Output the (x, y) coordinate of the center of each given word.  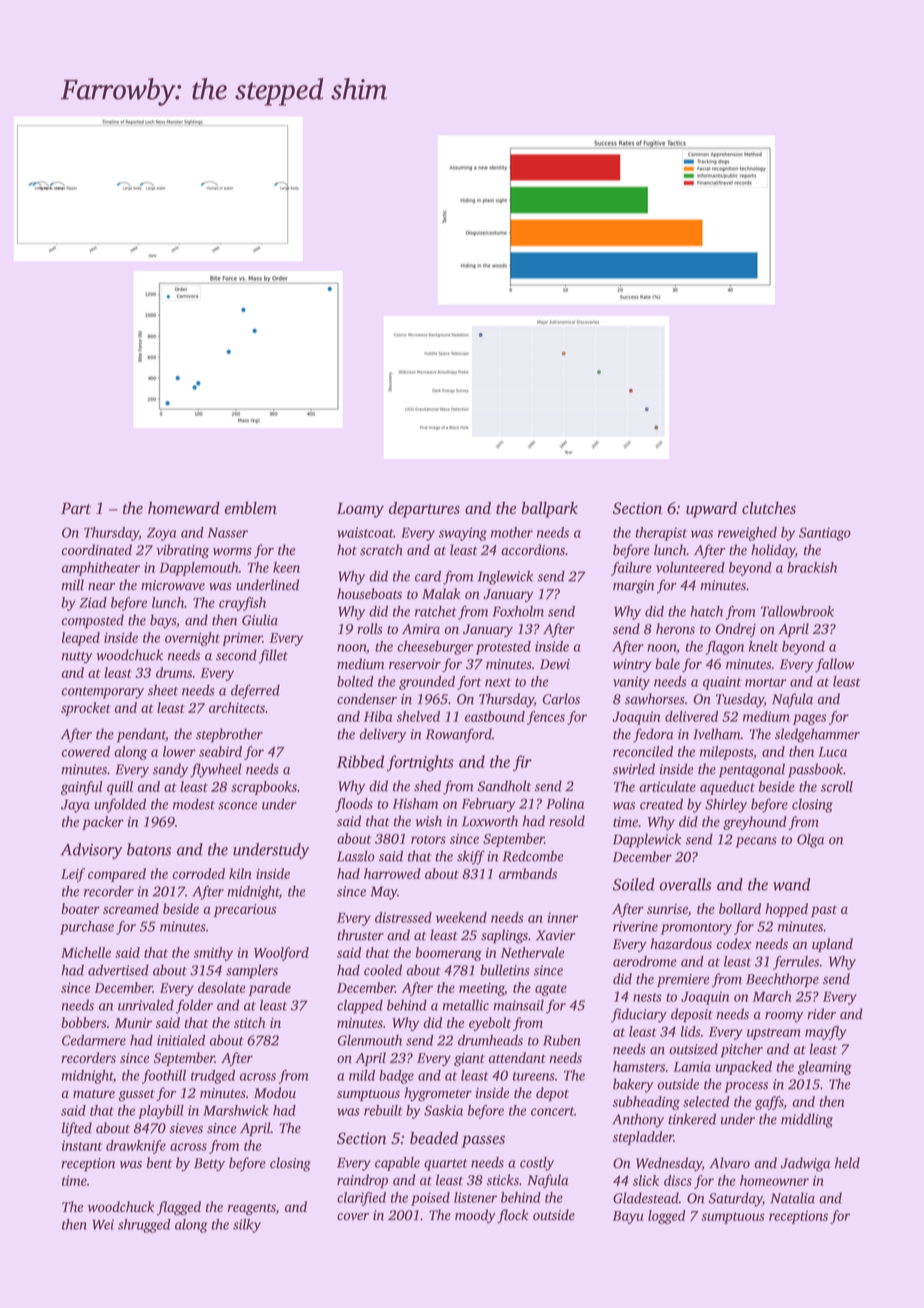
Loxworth (490, 821)
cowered (86, 751)
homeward (184, 507)
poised (430, 1199)
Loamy (360, 510)
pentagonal (752, 770)
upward (711, 509)
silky (247, 1226)
